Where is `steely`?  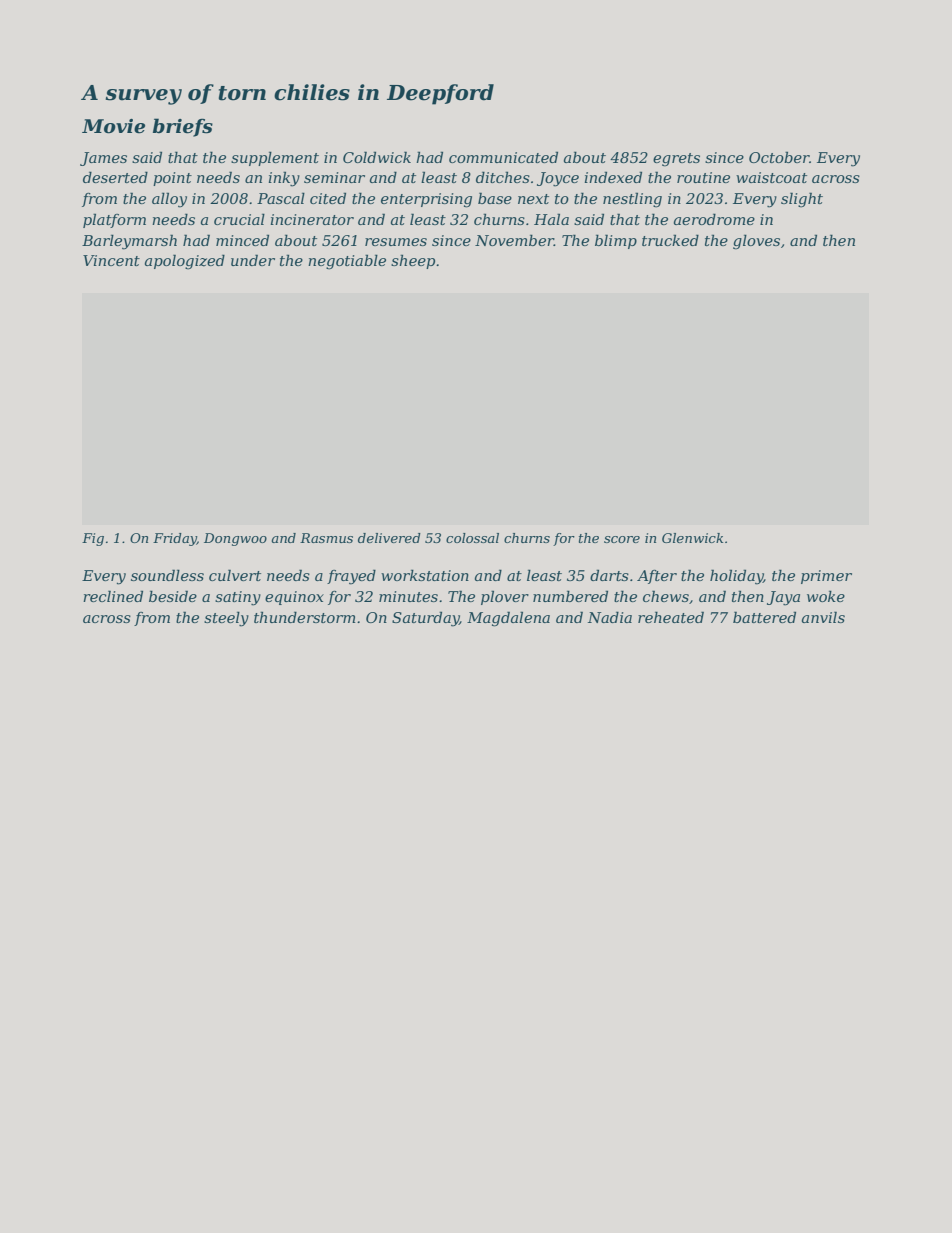
steely is located at coordinates (226, 619).
